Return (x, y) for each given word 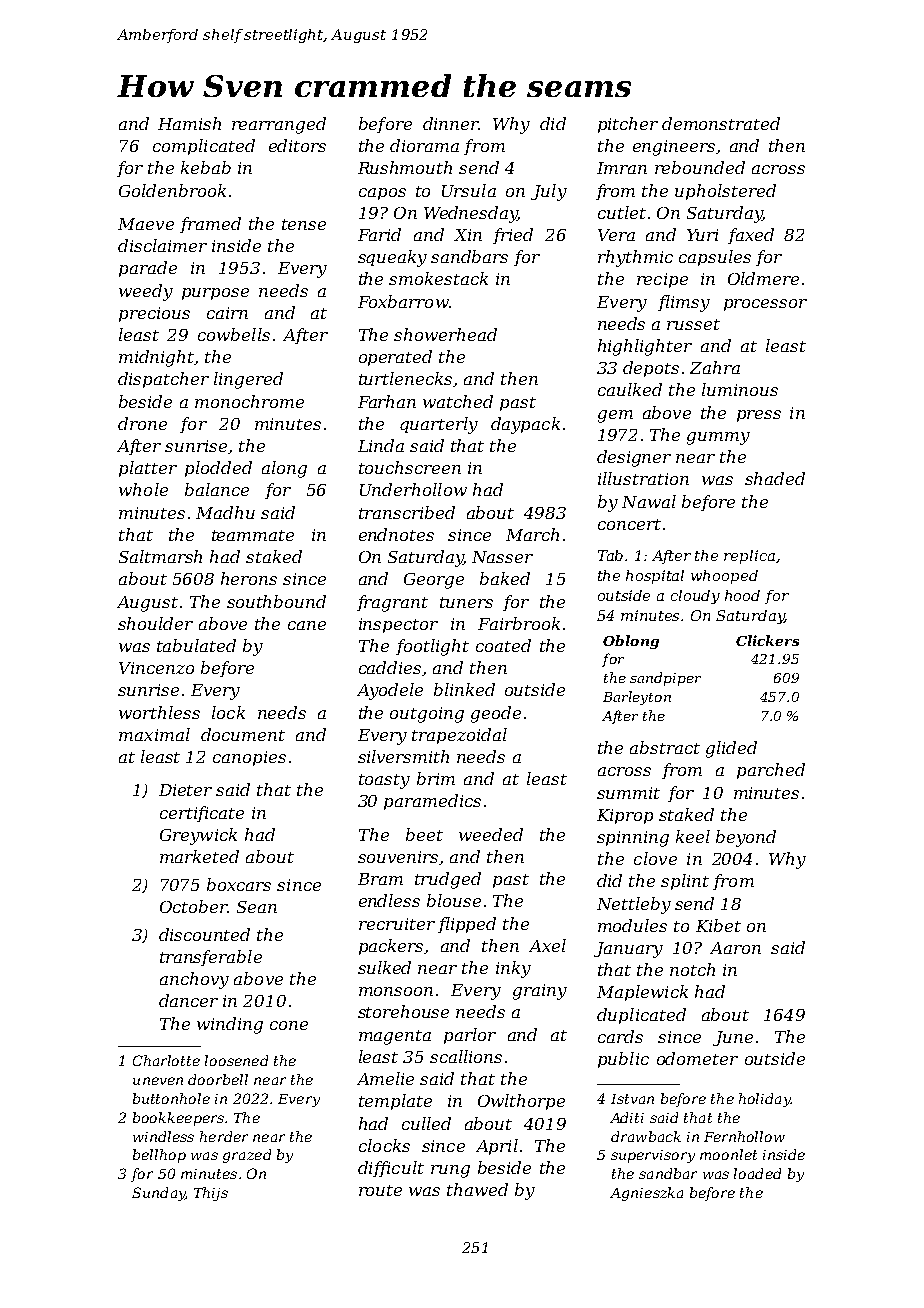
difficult (391, 1169)
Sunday (158, 1194)
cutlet (622, 212)
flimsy (684, 303)
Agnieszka (646, 1194)
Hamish (189, 123)
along (284, 469)
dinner (450, 123)
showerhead (445, 334)
